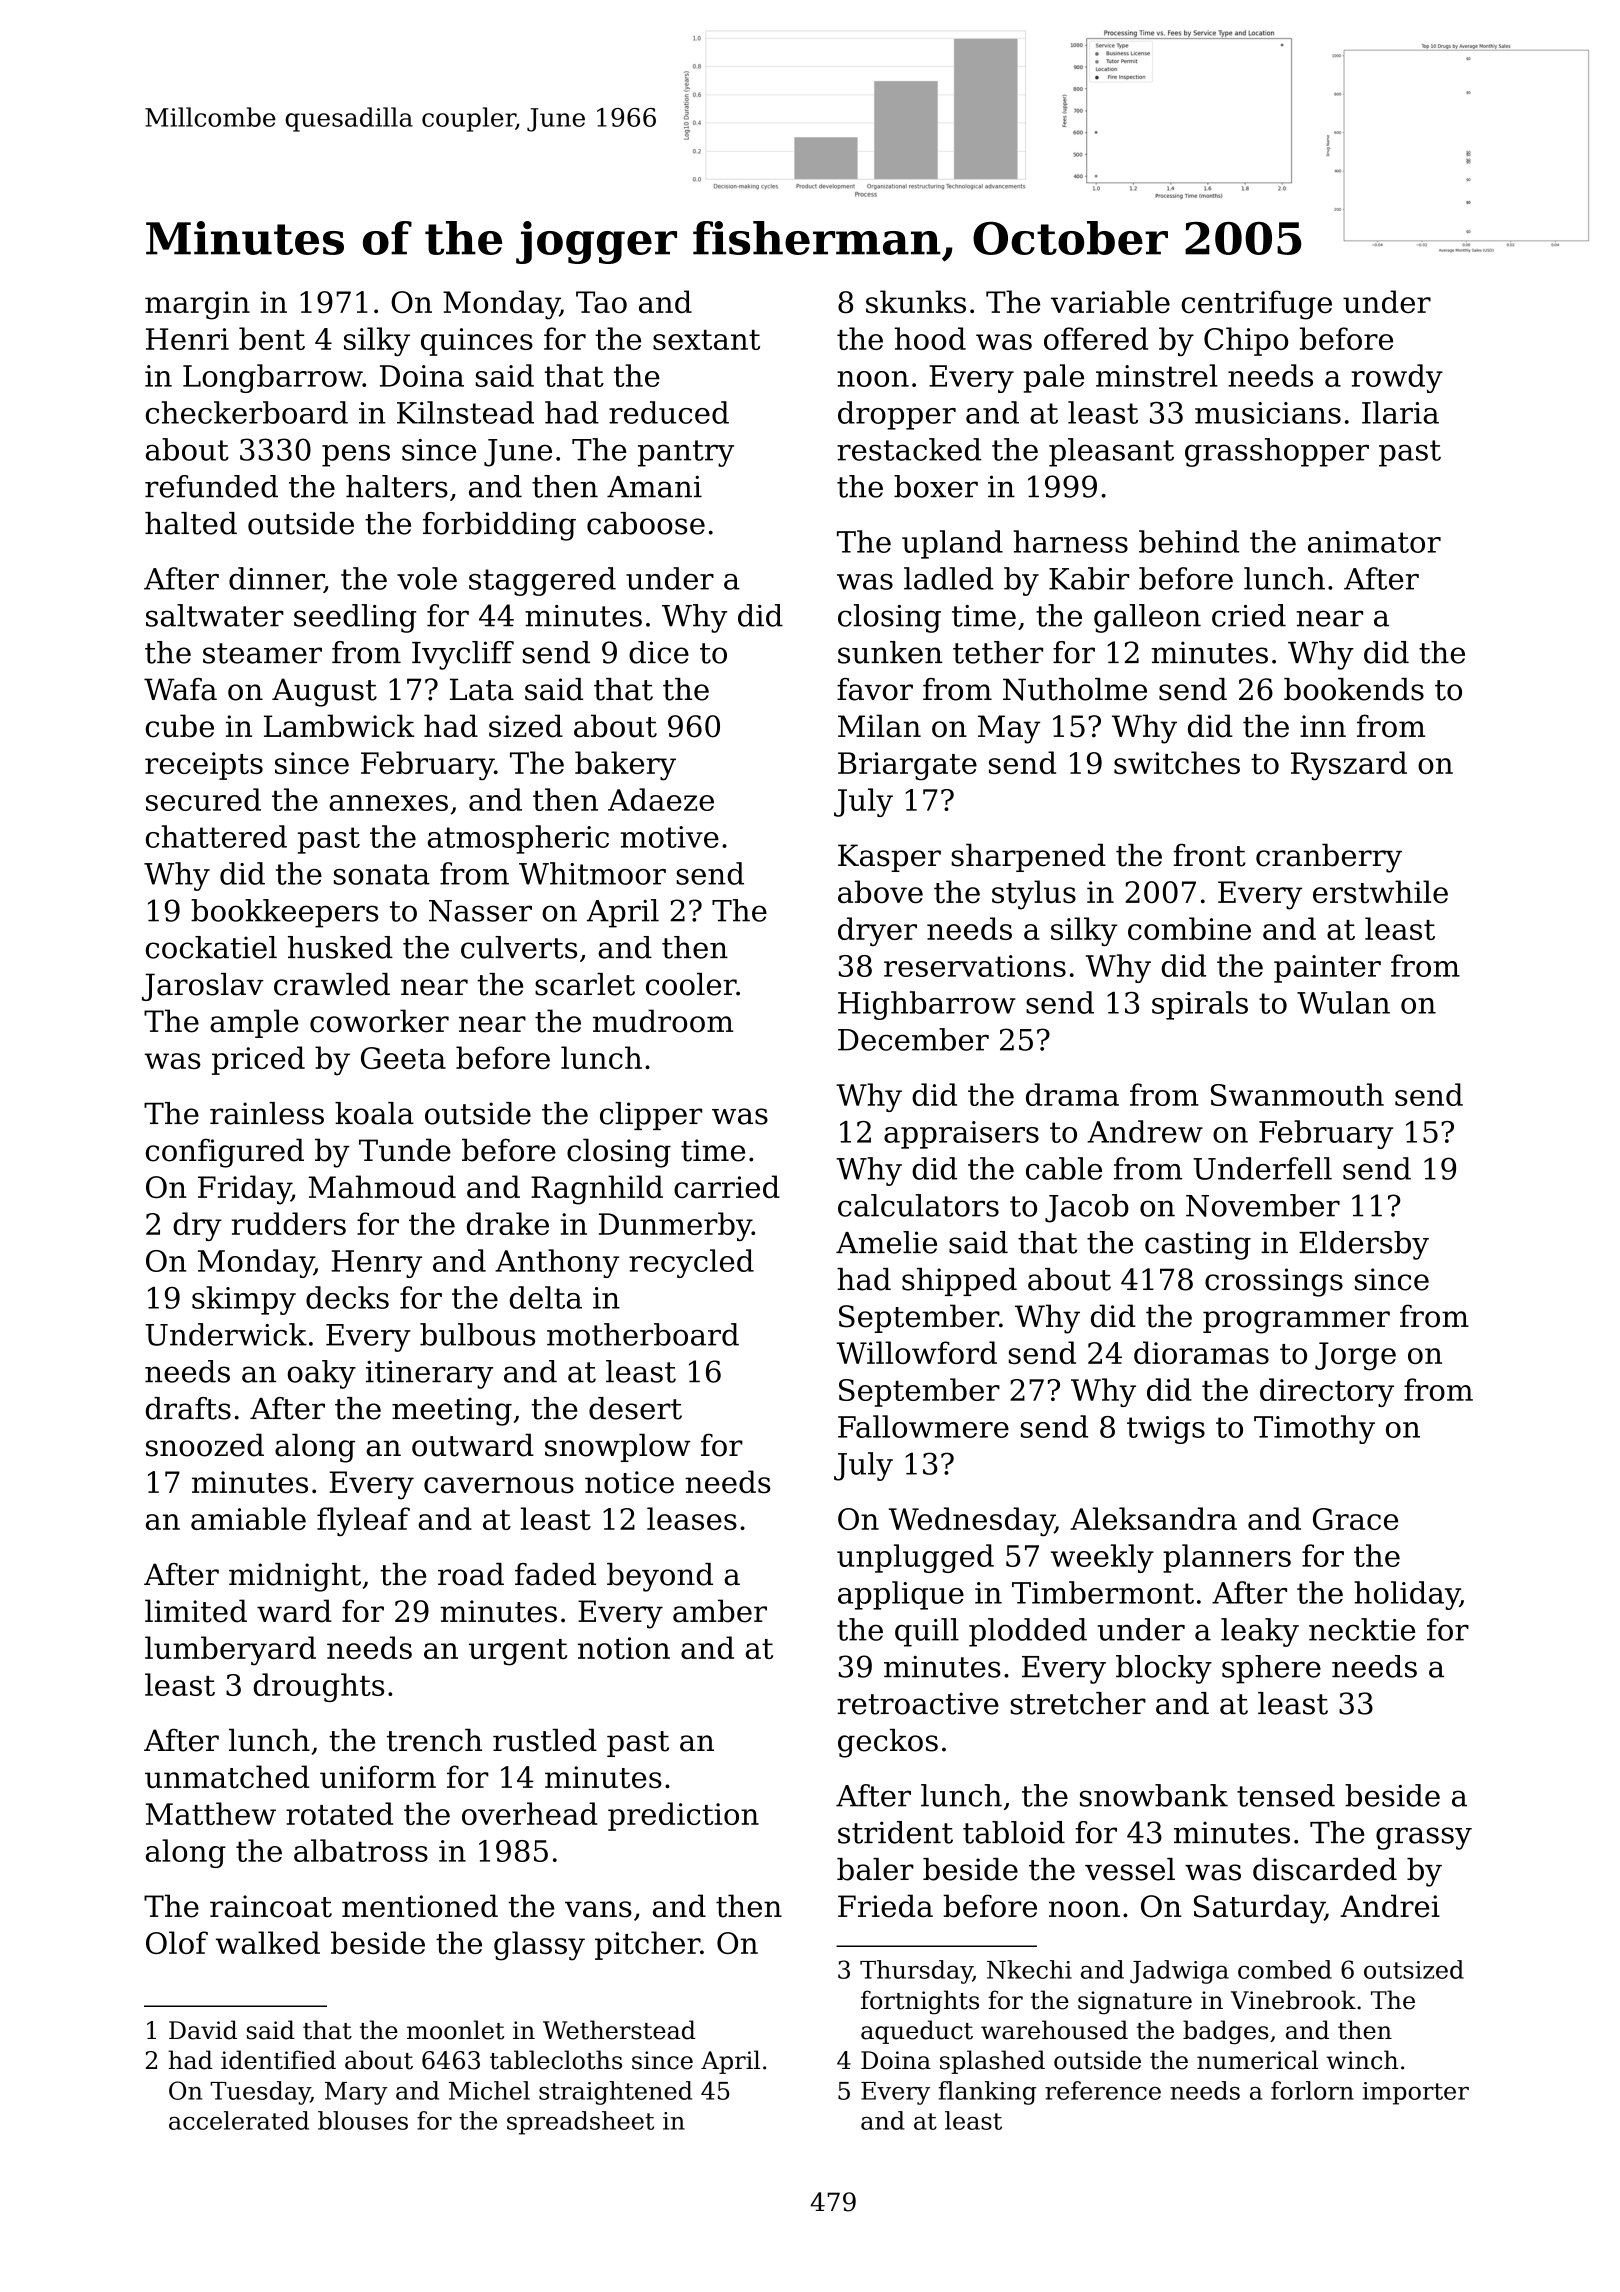 The image size is (1620, 2292). I want to click on forlorn, so click(1312, 2090).
